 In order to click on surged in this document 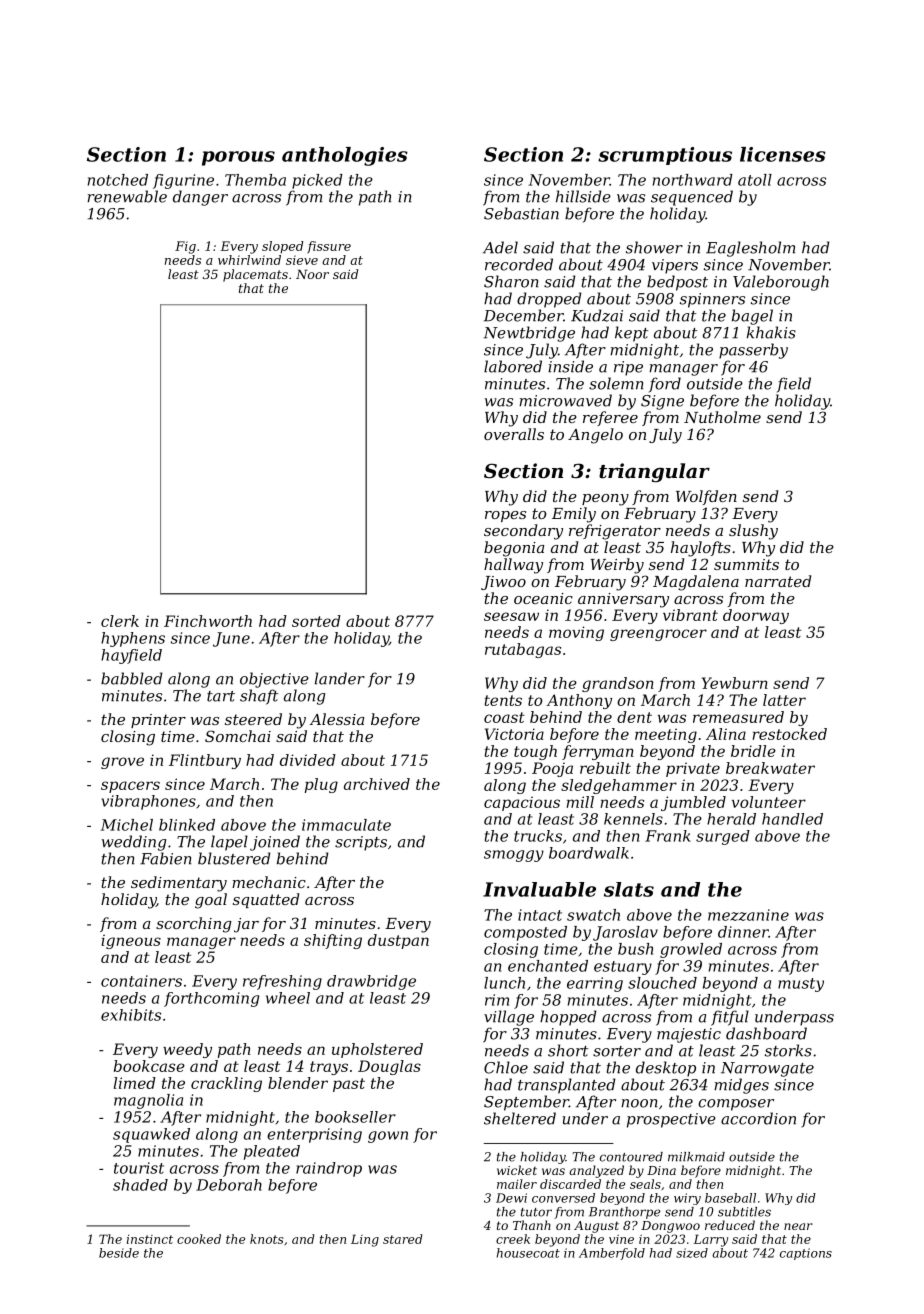, I will do `click(723, 837)`.
